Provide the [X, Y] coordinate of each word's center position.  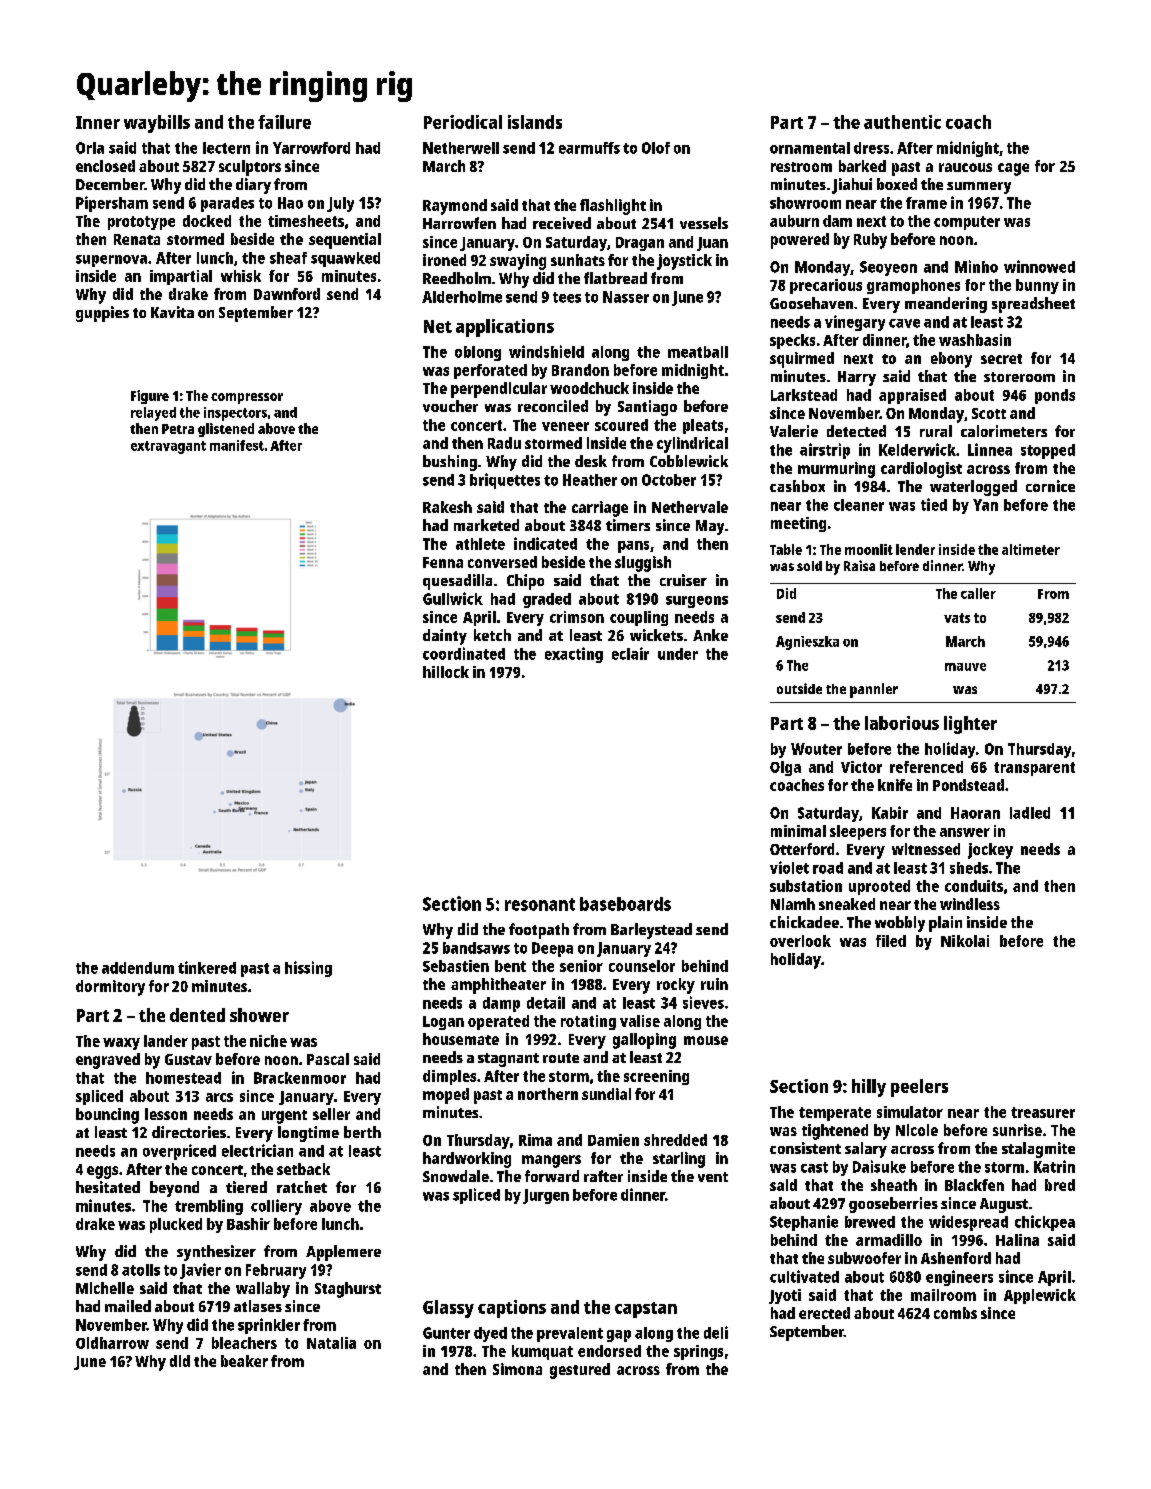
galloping [644, 1041]
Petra [178, 429]
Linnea [990, 449]
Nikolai [965, 941]
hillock [446, 672]
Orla [90, 148]
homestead [183, 1078]
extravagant [168, 447]
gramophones [913, 286]
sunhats [578, 260]
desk [591, 461]
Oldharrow [112, 1343]
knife [895, 785]
